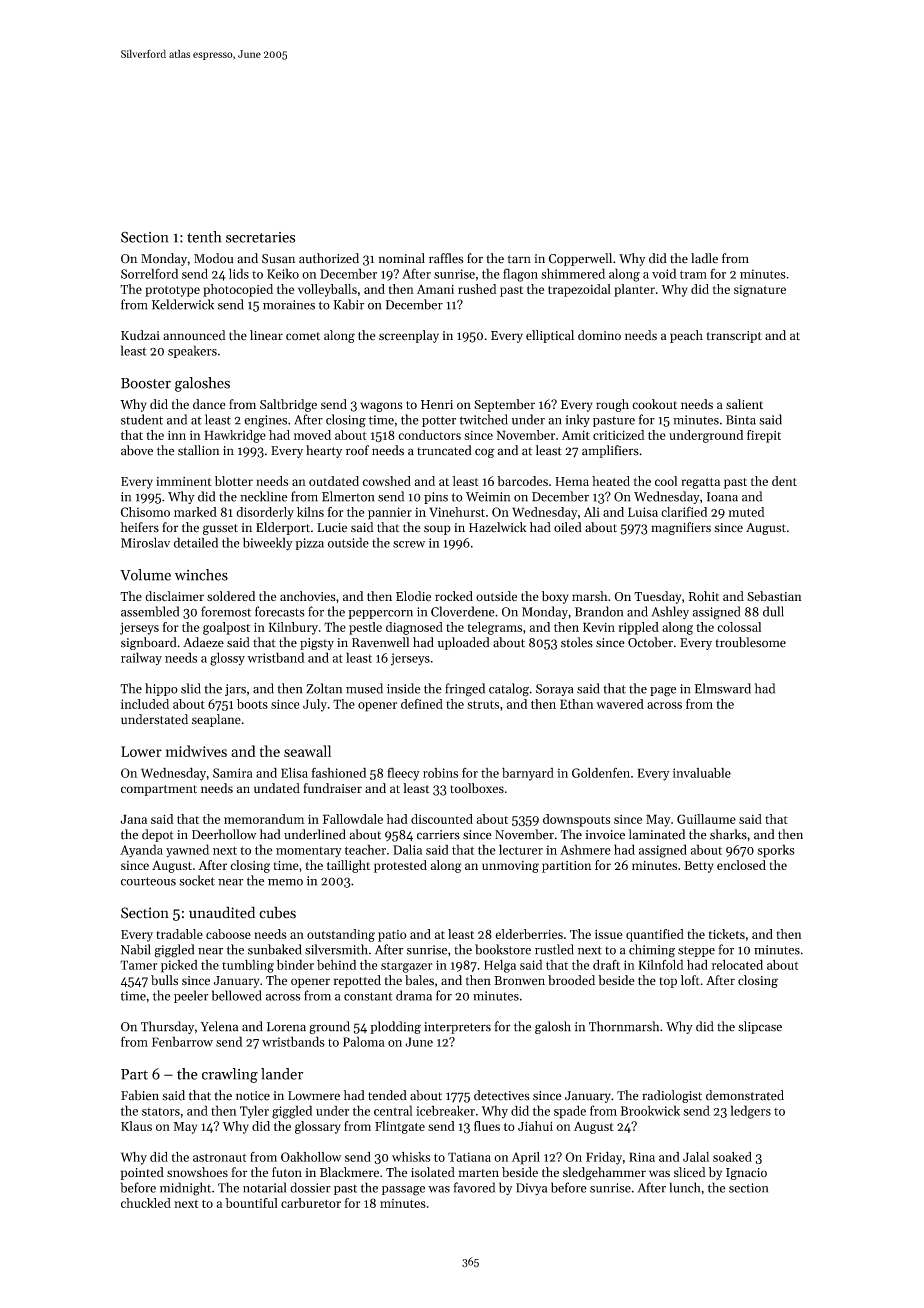  Describe the element at coordinates (433, 1172) in the document. I see `isolated` at that location.
